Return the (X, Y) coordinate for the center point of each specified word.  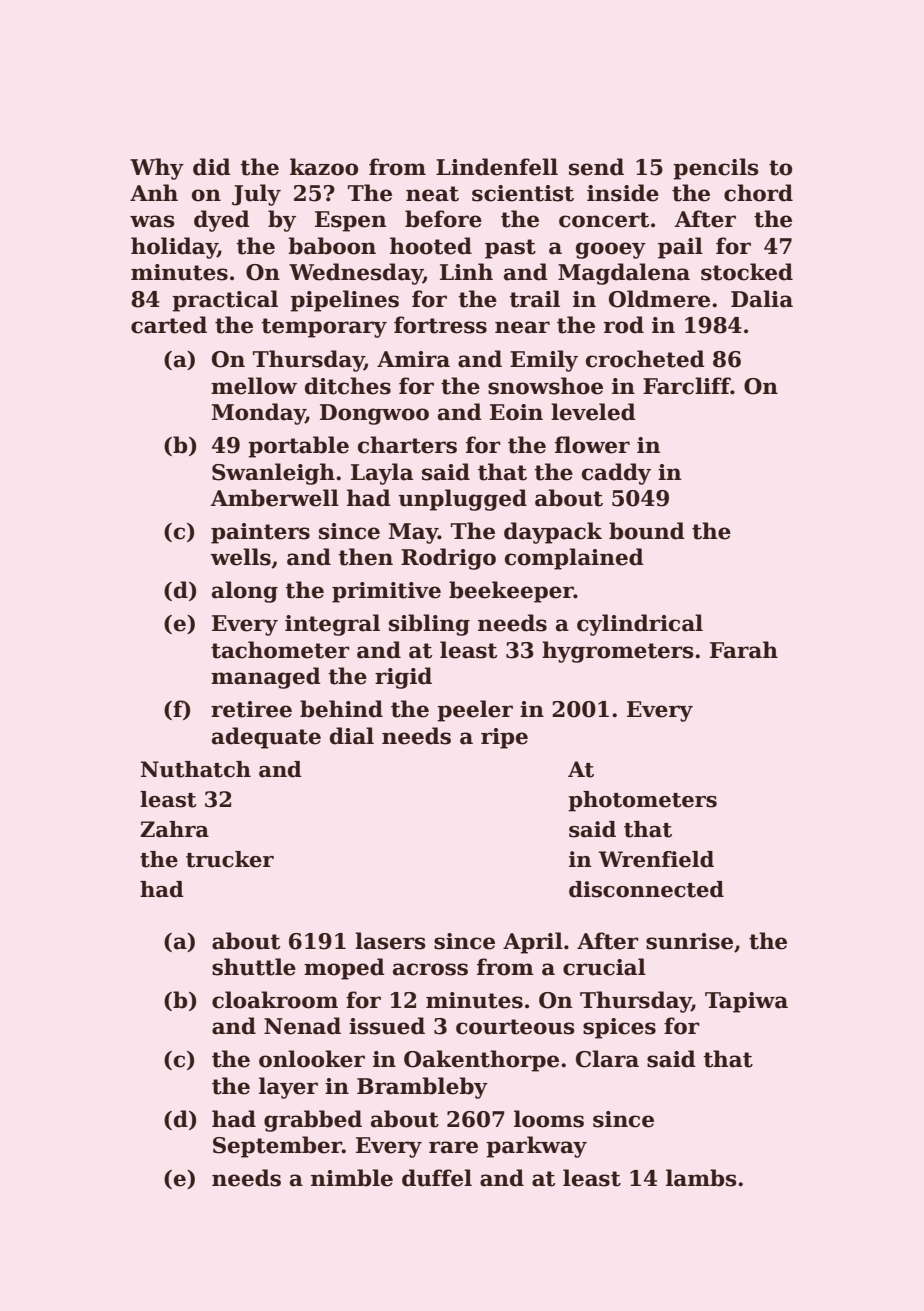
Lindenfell (497, 167)
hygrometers (618, 652)
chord (758, 193)
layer (288, 1088)
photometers (642, 801)
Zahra (174, 829)
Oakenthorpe (481, 1061)
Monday (259, 414)
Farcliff (687, 386)
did (212, 167)
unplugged (462, 500)
